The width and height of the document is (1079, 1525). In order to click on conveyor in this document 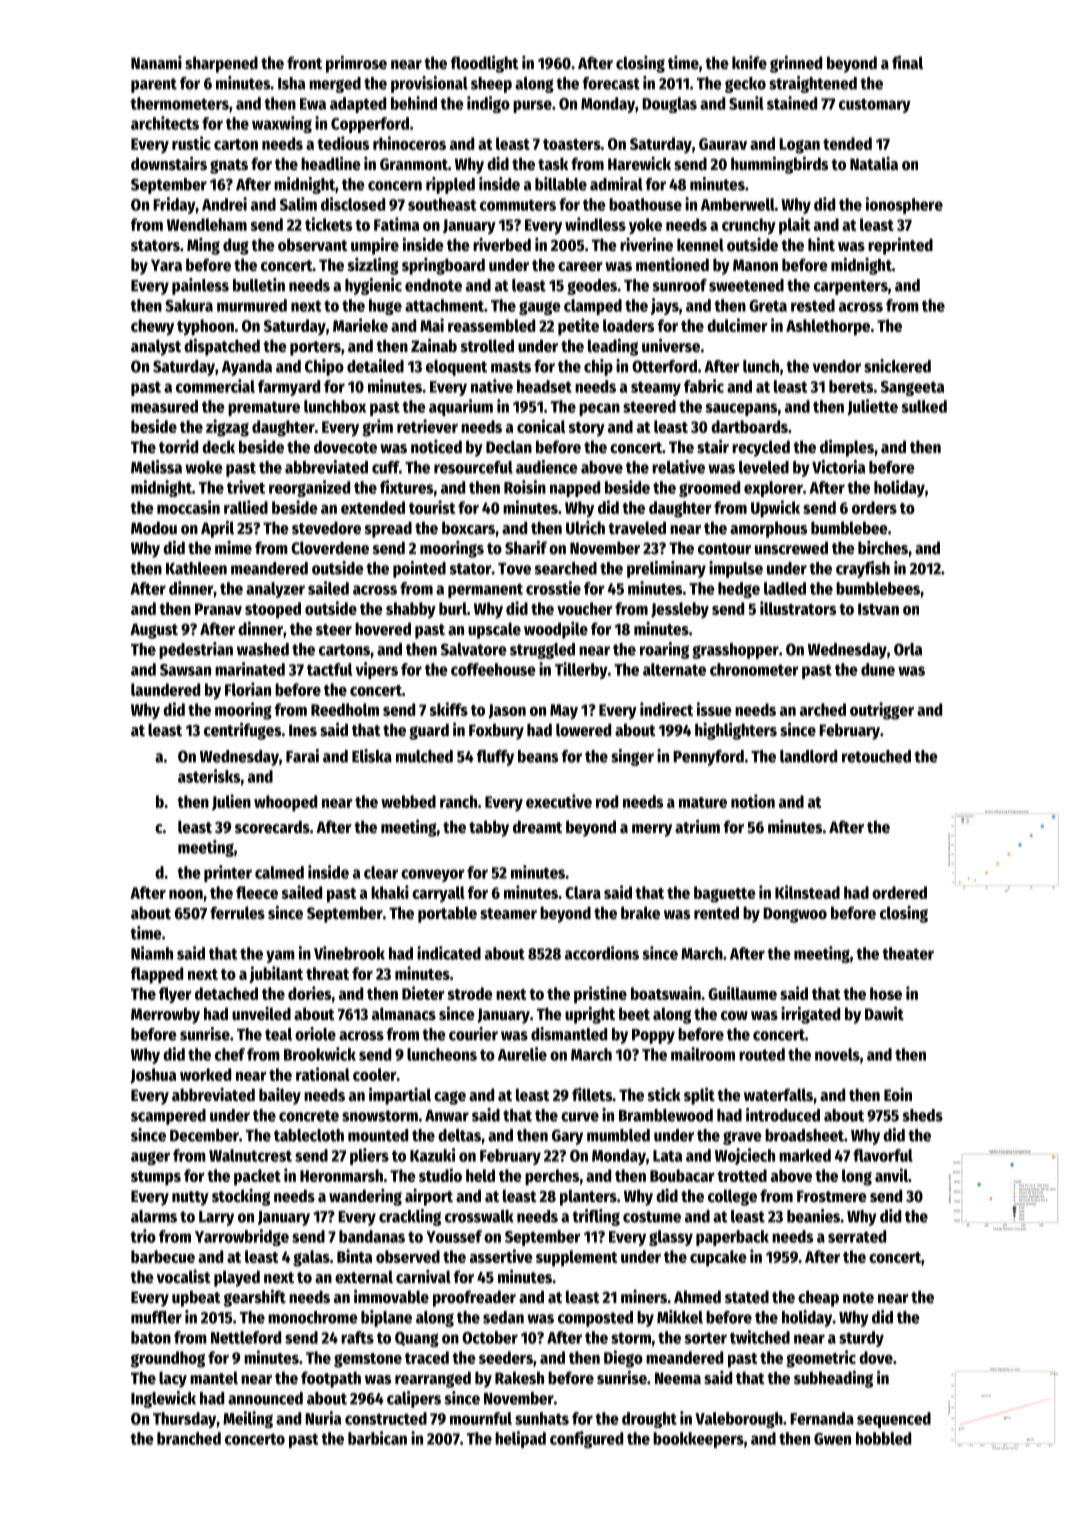, I will do `click(433, 875)`.
